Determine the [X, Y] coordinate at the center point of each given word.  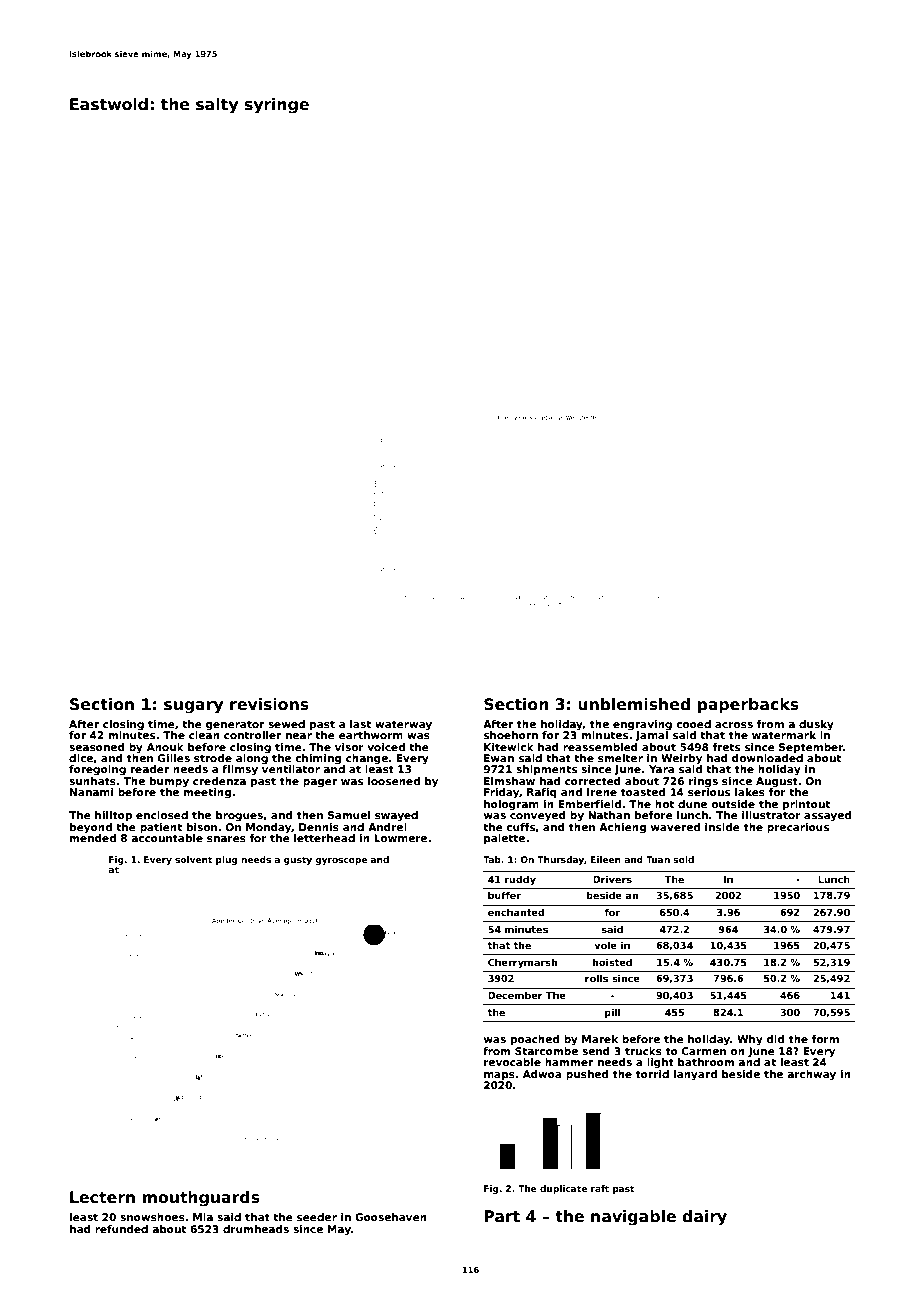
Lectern [102, 1197]
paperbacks [748, 705]
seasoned [97, 747]
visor [349, 747]
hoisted [612, 962]
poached [535, 1040]
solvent [193, 859]
